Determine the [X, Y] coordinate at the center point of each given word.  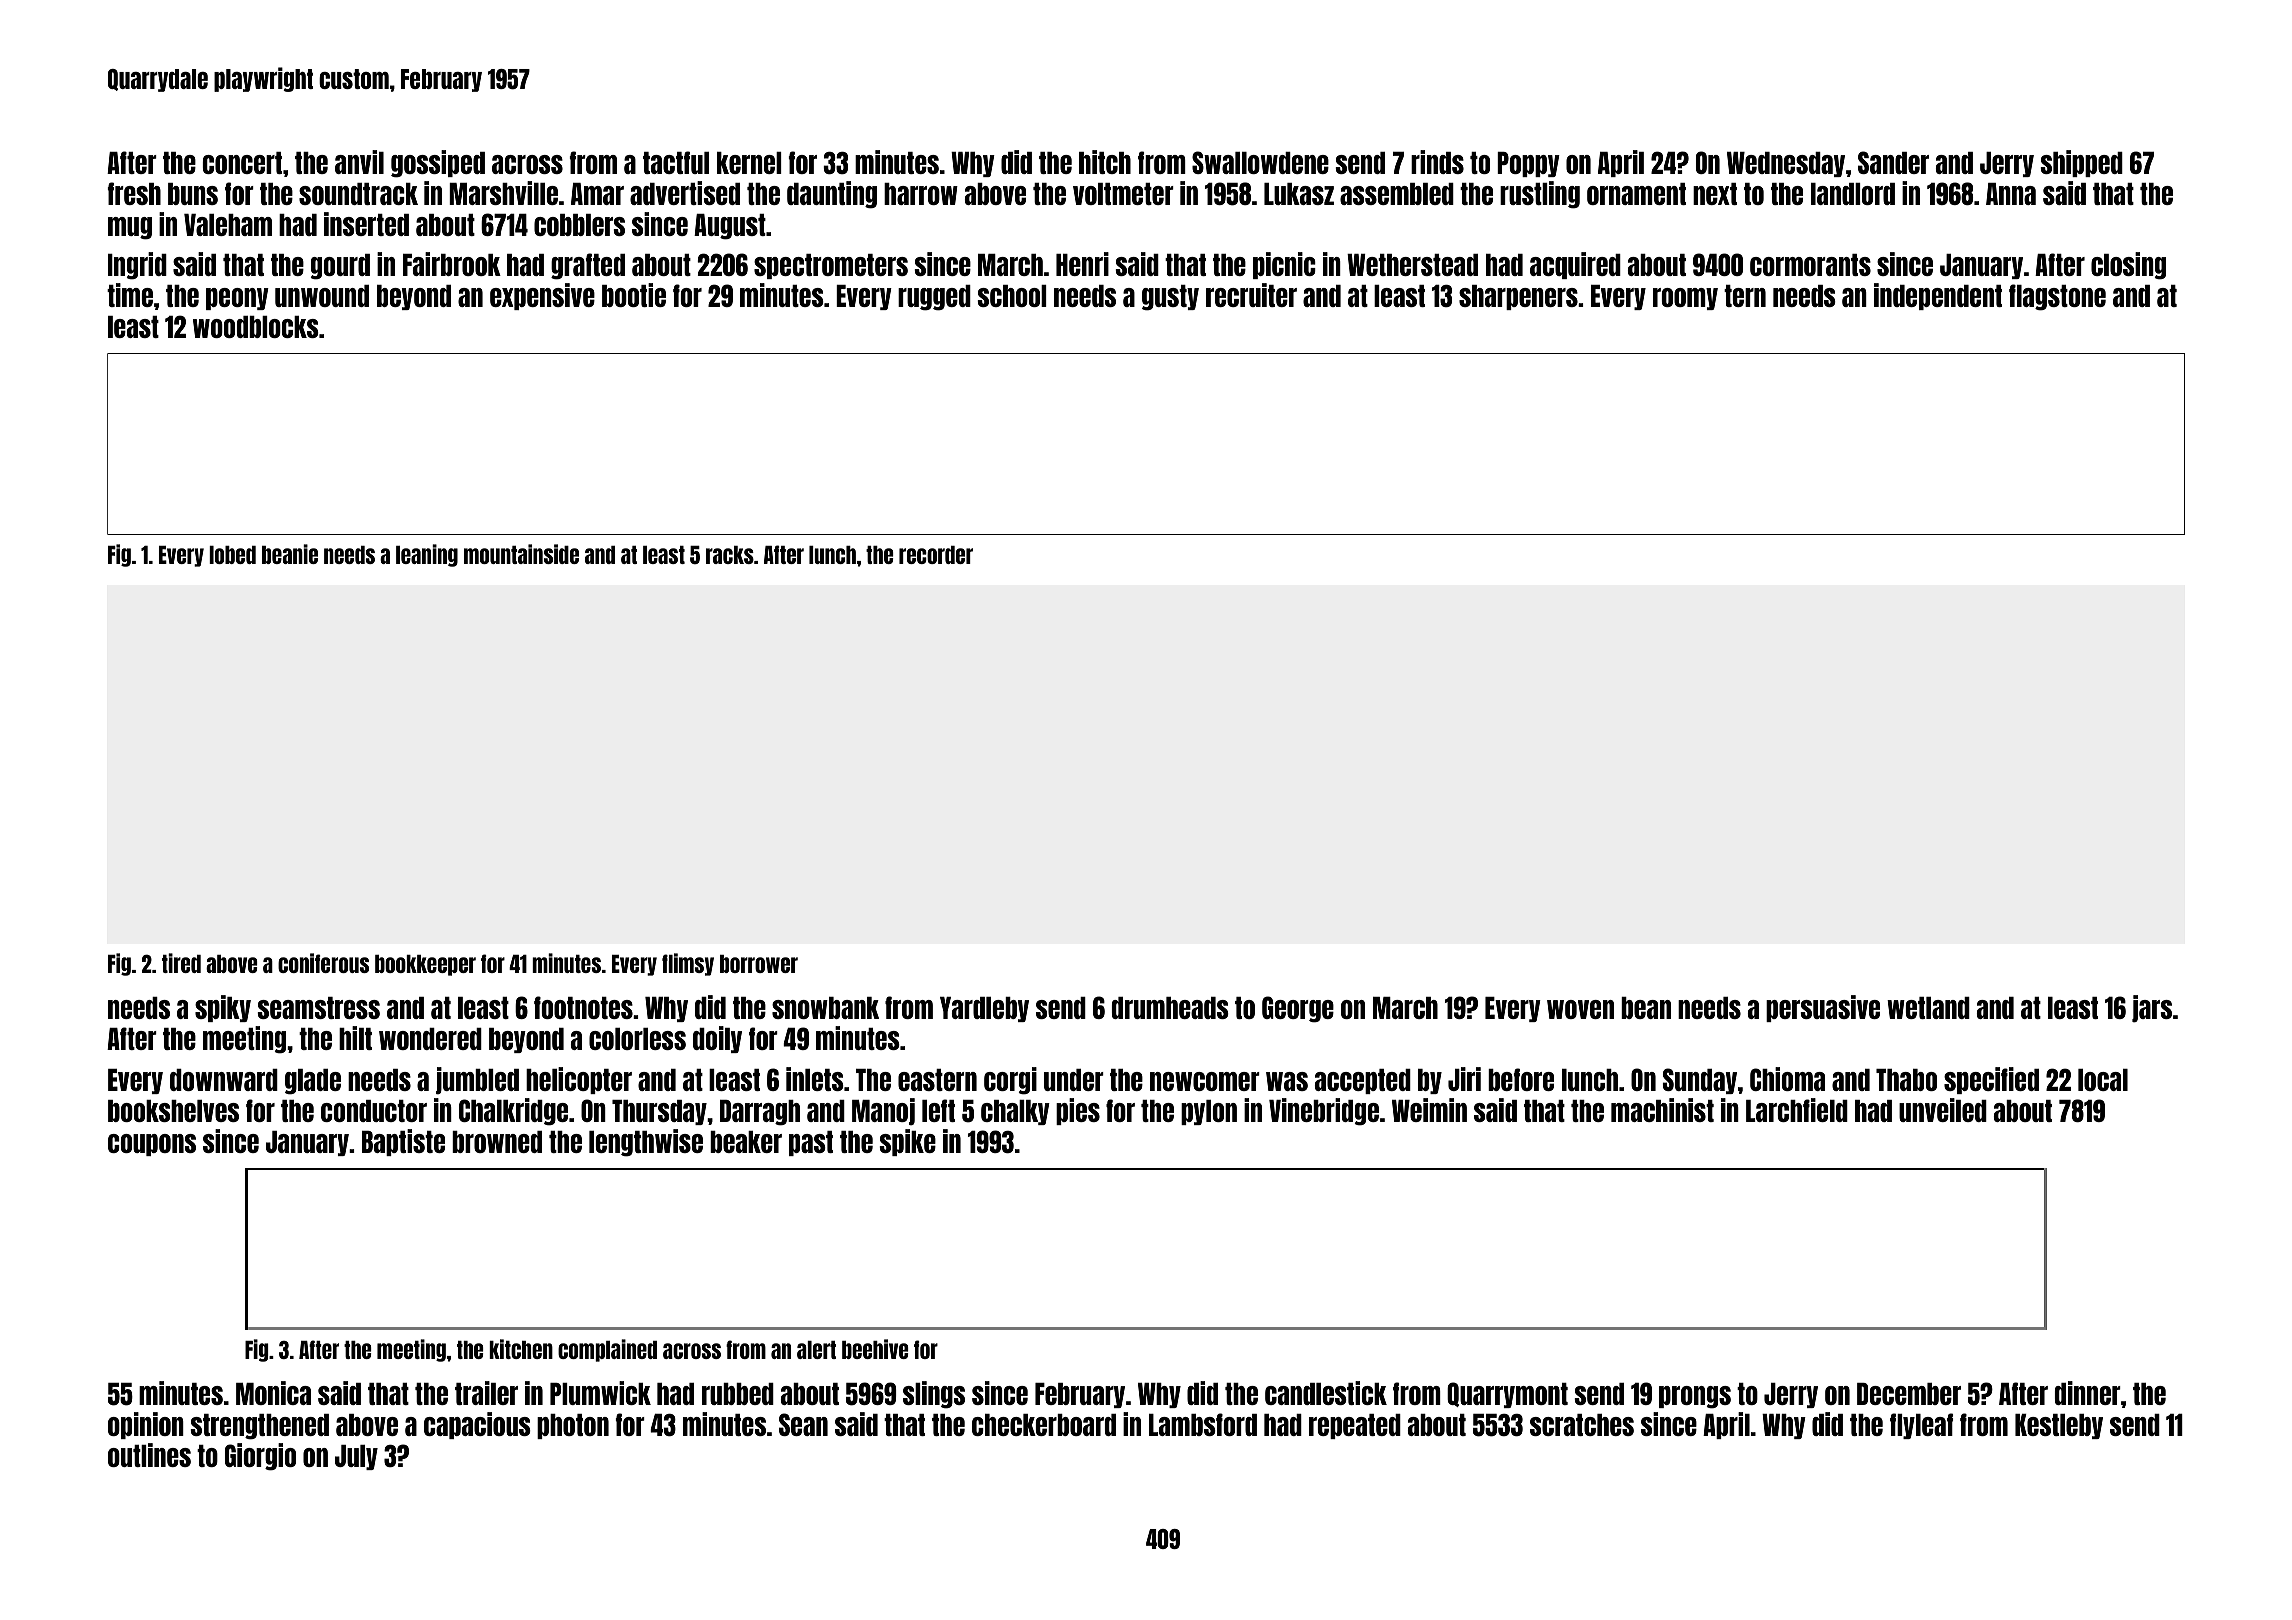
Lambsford [1203, 1424]
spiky [223, 1008]
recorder [936, 555]
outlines [149, 1455]
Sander [1893, 162]
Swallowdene [1260, 162]
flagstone [2057, 297]
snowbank [825, 1008]
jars [2152, 1009]
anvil [359, 162]
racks [730, 555]
